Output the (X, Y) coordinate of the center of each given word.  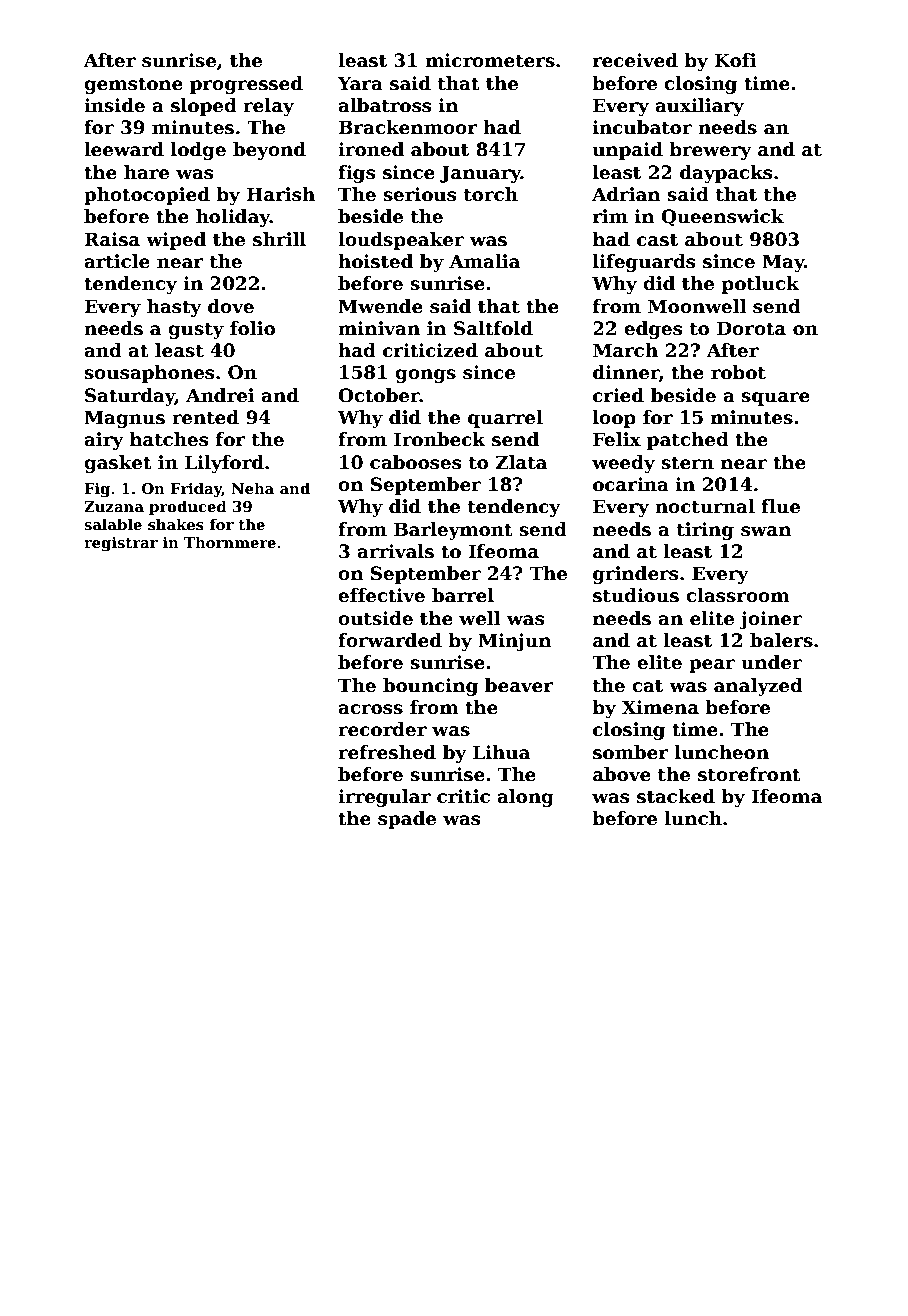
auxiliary (699, 107)
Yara (360, 83)
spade (407, 820)
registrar (121, 544)
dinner (626, 372)
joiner (771, 620)
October (379, 395)
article (117, 261)
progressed (246, 85)
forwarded (390, 640)
